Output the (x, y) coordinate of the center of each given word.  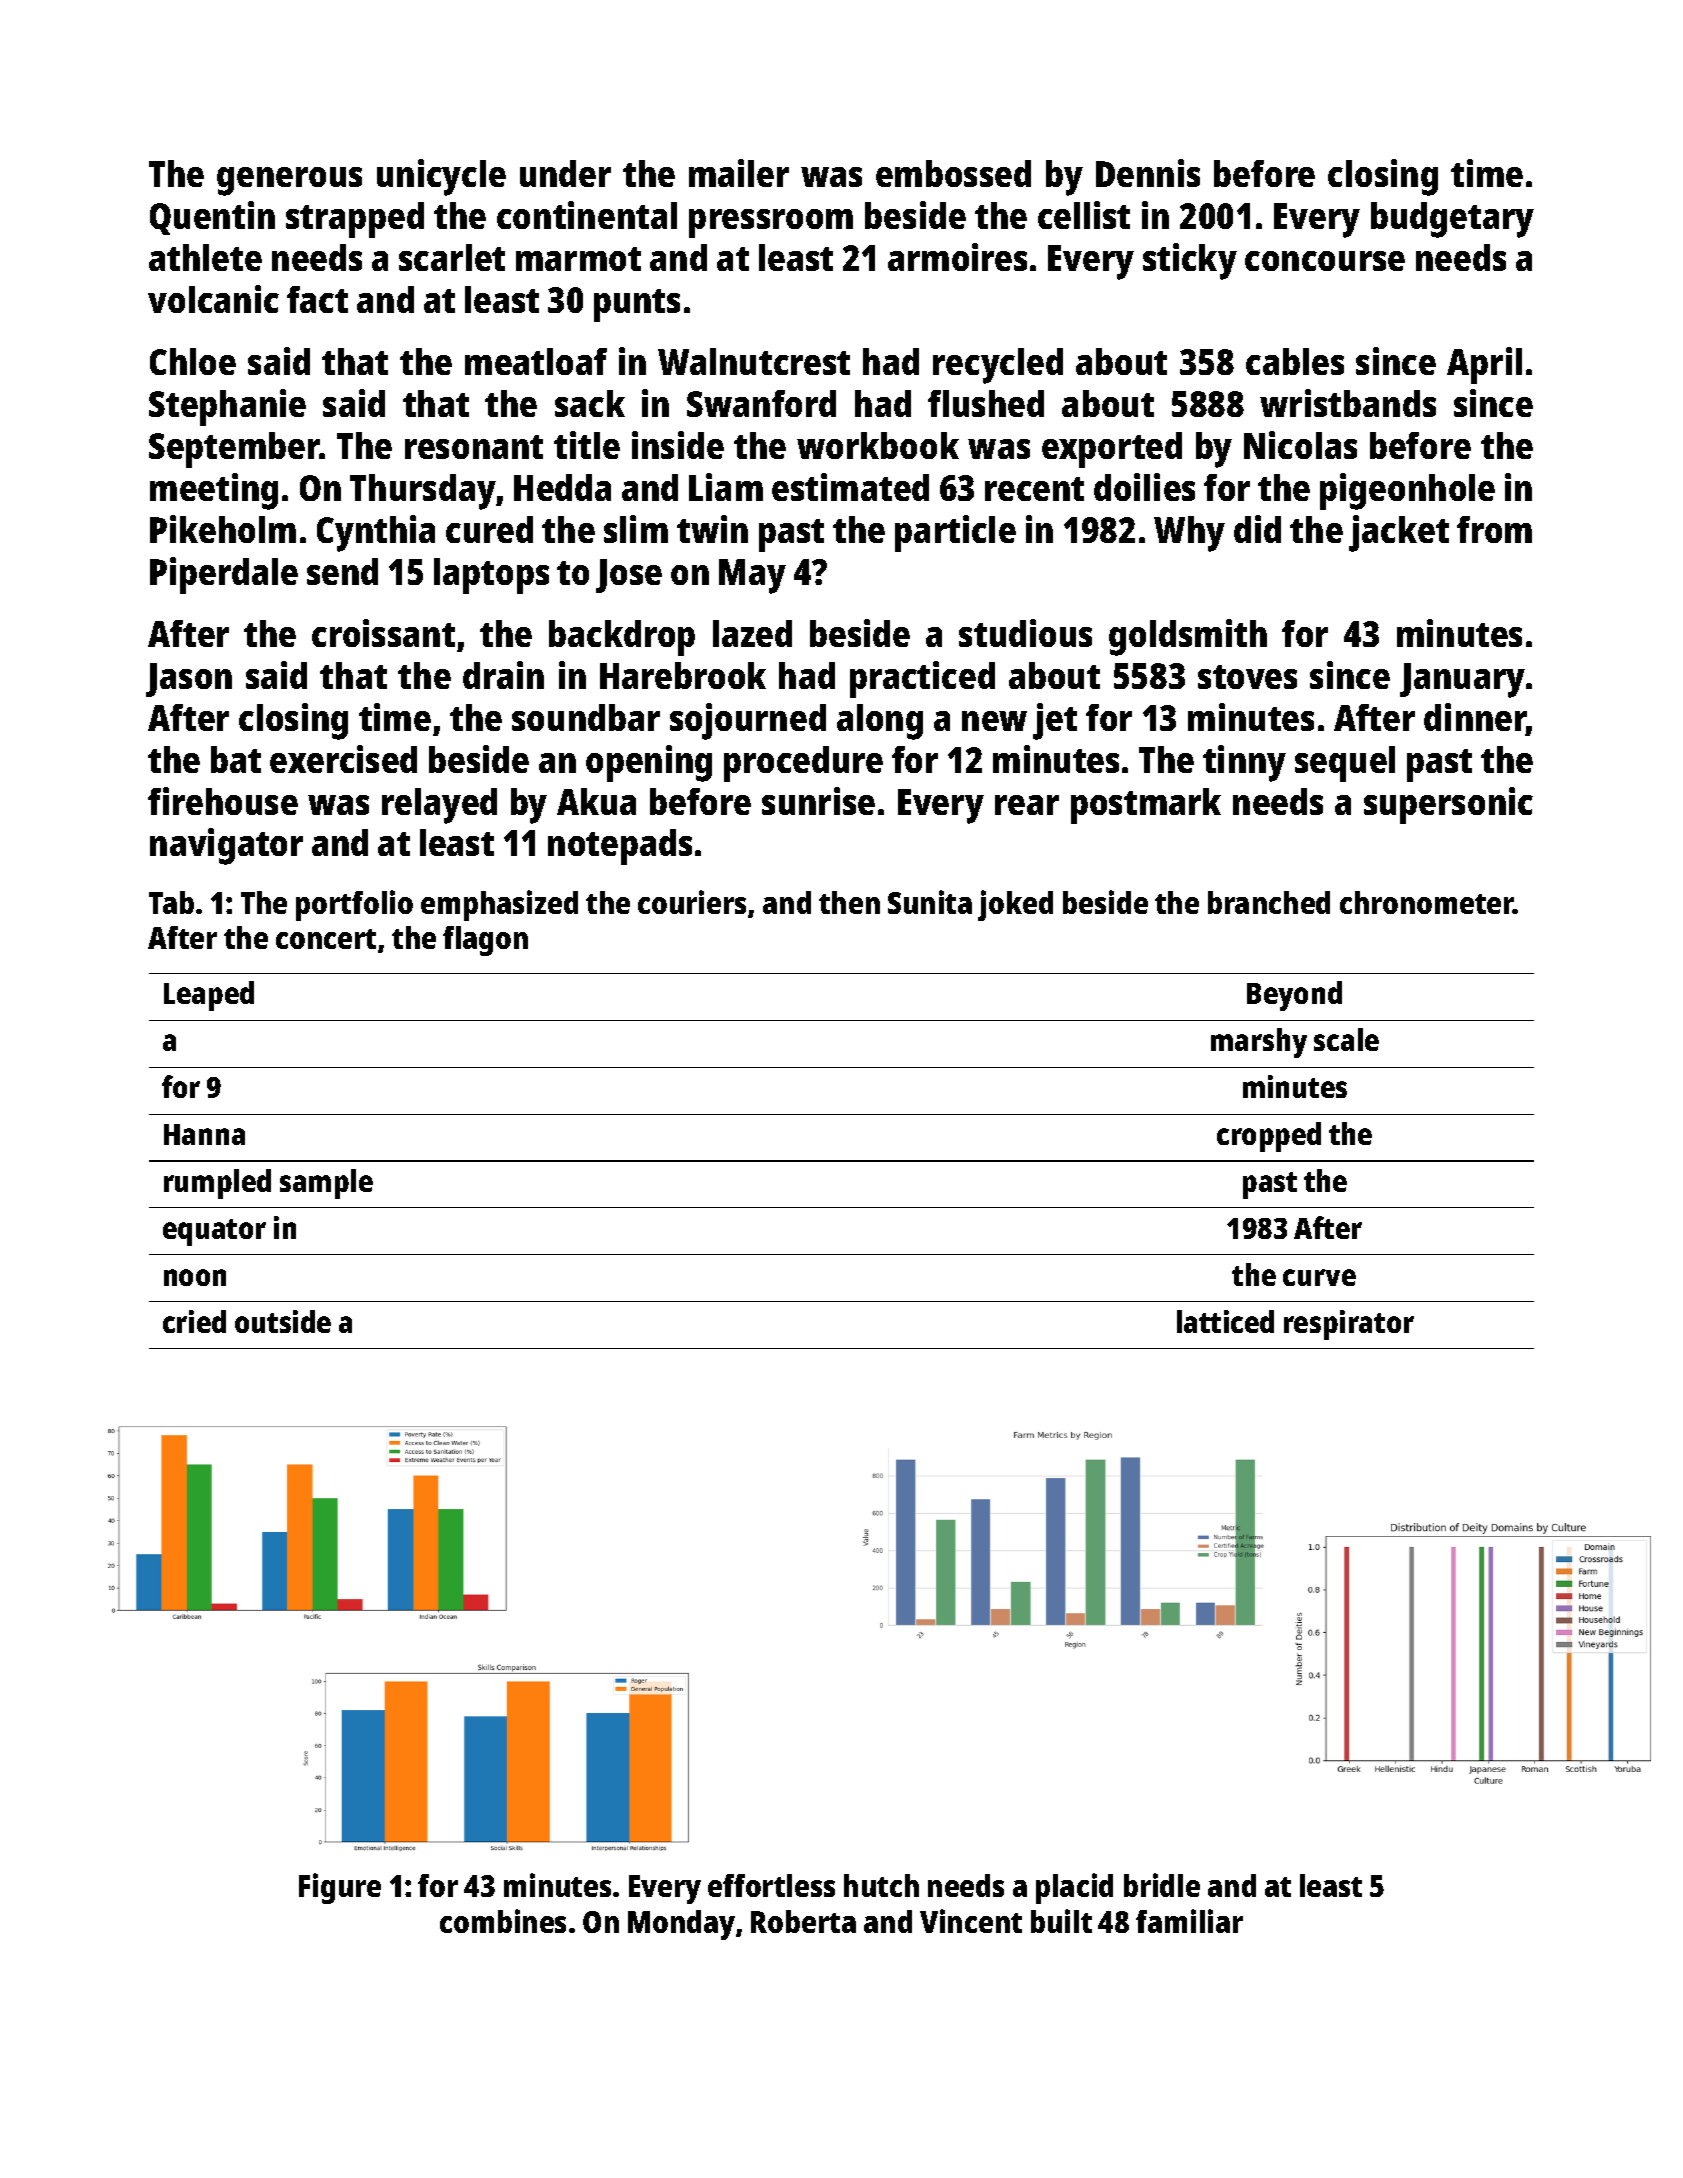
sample (326, 1184)
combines (503, 1921)
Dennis (1148, 173)
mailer (739, 173)
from (1494, 529)
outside (283, 1321)
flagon (485, 941)
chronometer (1427, 902)
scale (1346, 1039)
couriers (692, 902)
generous (289, 181)
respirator (1349, 1325)
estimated (850, 487)
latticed (1225, 1321)
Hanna (204, 1134)
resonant (474, 447)
